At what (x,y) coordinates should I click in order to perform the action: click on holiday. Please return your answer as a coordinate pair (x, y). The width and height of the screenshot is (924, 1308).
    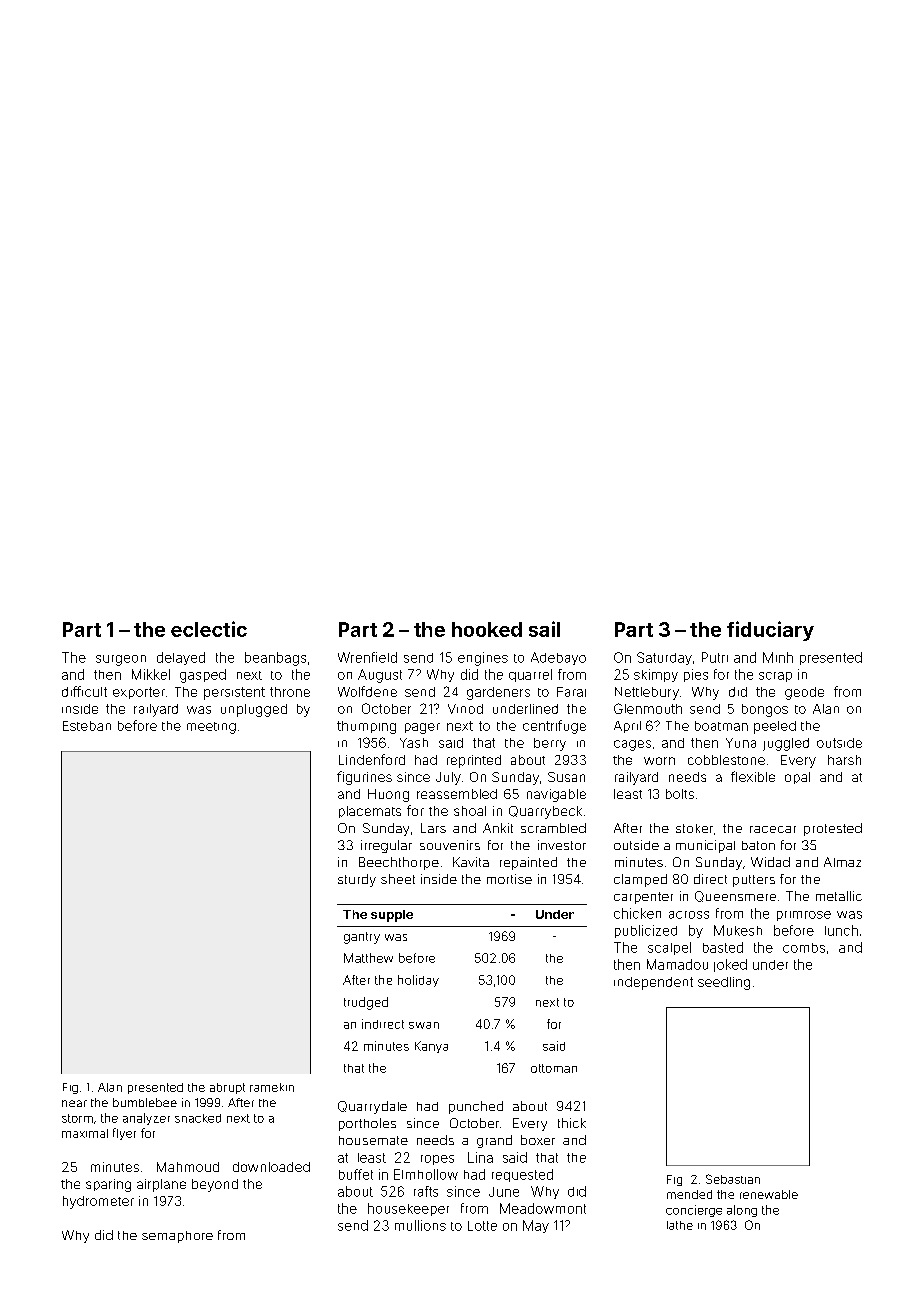
    Looking at the image, I should click on (418, 981).
